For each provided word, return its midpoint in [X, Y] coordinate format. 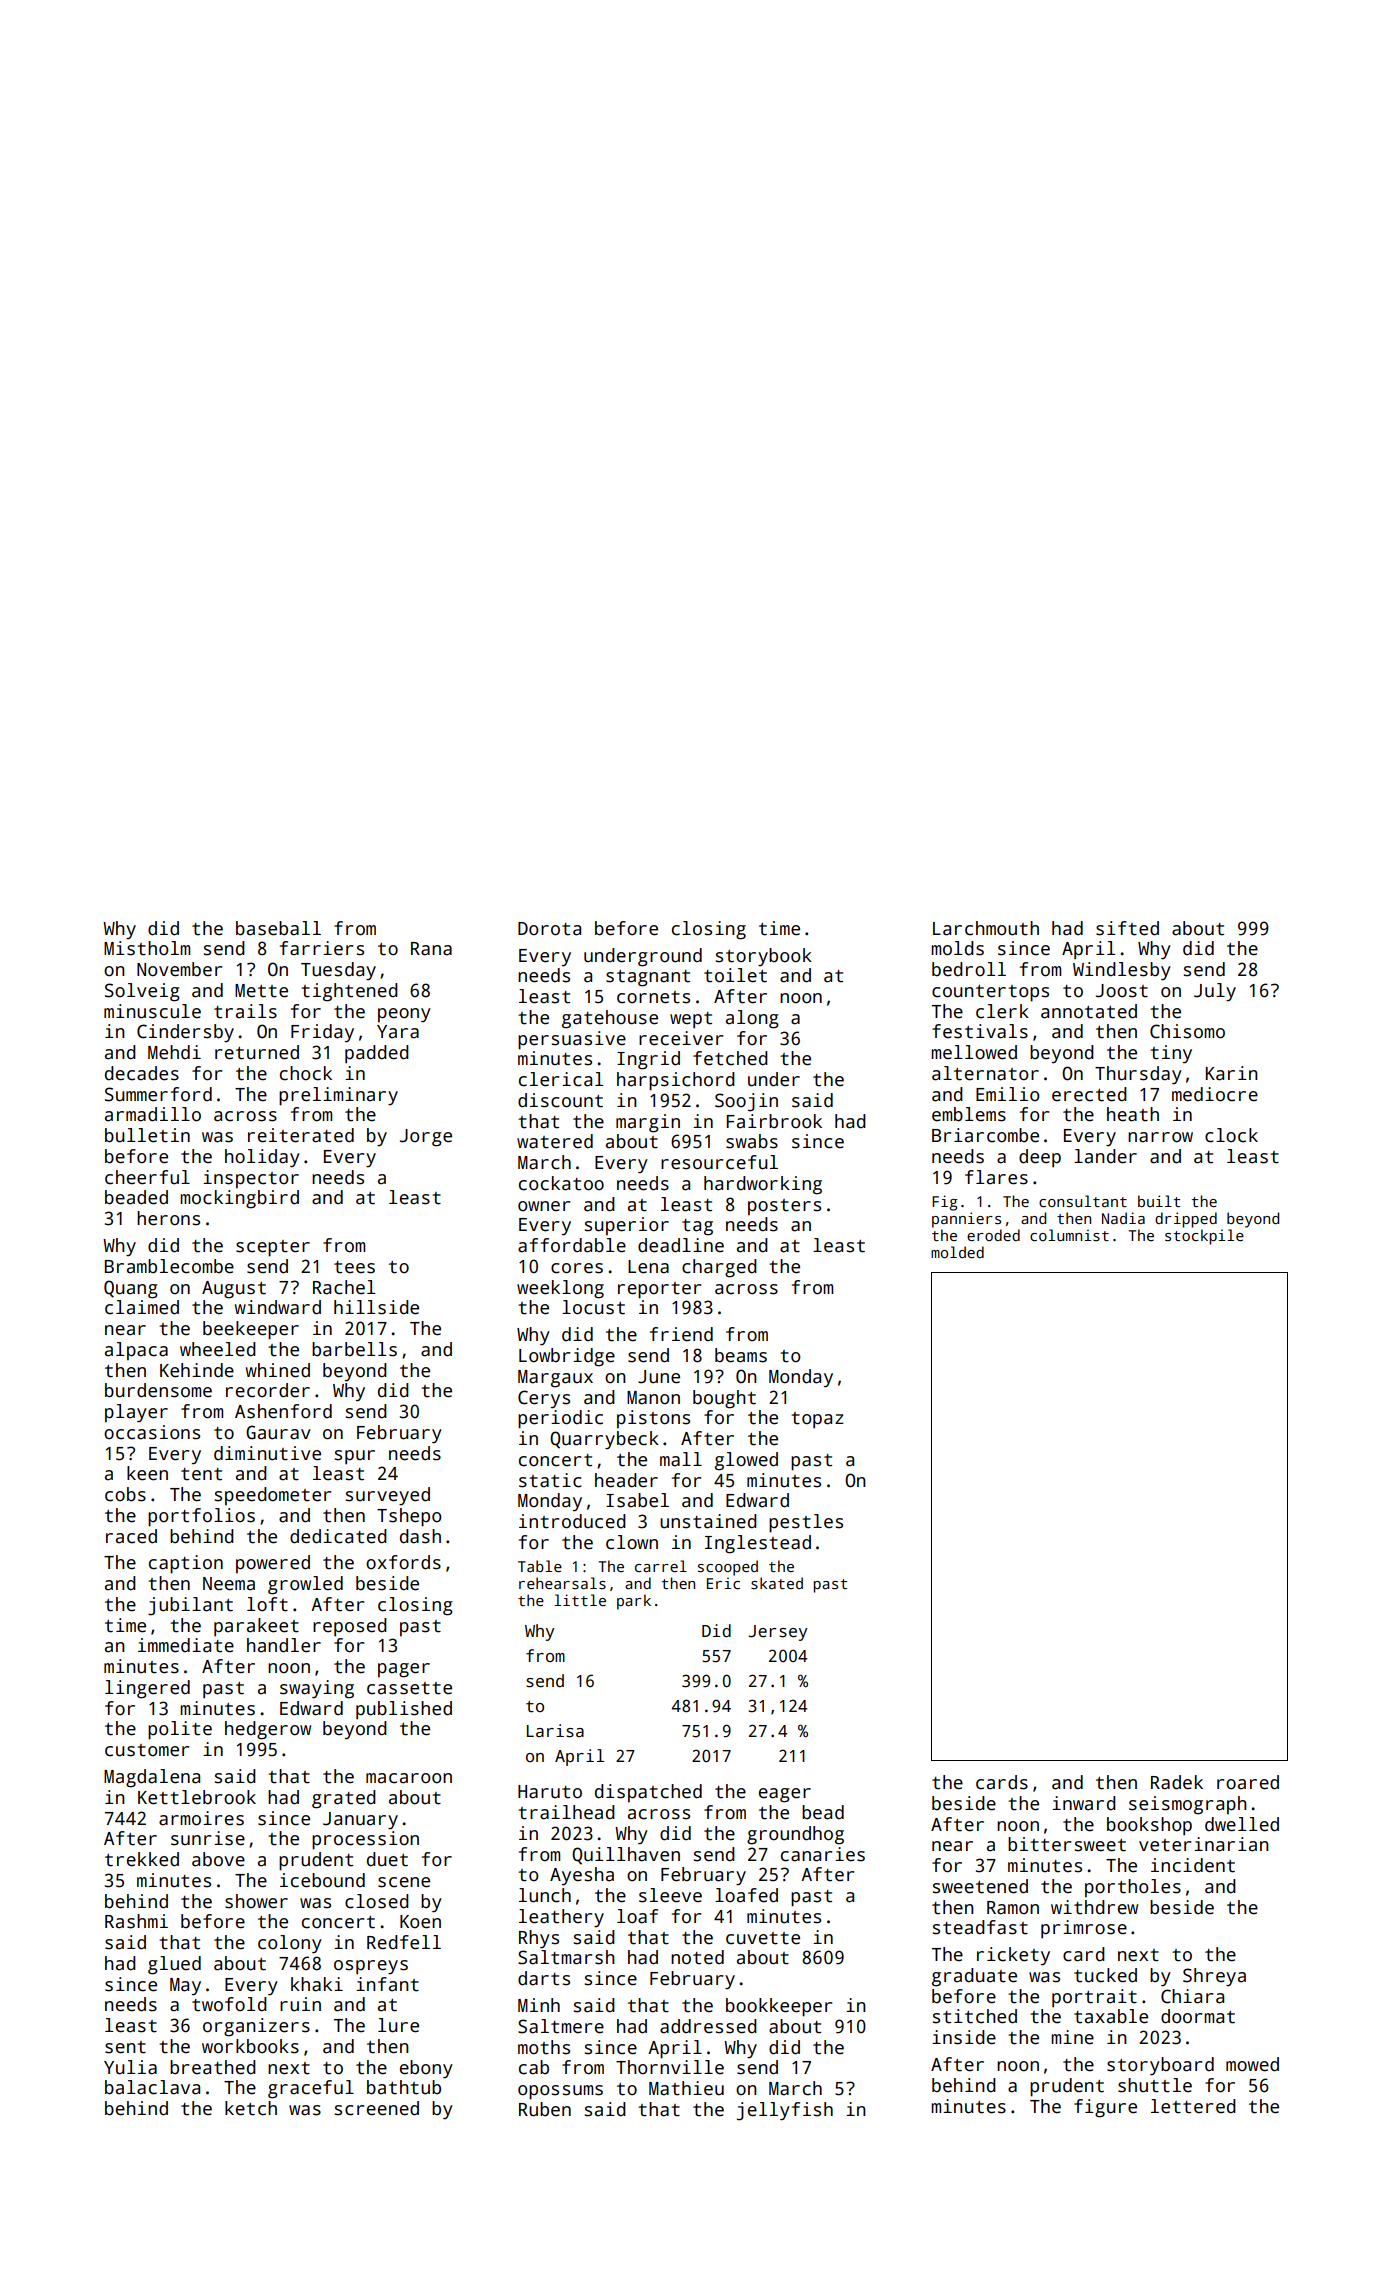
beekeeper [251, 1330]
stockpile [1204, 1237]
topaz [817, 1420]
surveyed [388, 1496]
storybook [764, 957]
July [1215, 992]
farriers [322, 948]
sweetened [980, 1886]
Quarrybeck [604, 1440]
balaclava [152, 2087]
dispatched [648, 1793]
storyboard [1160, 2066]
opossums [560, 2092]
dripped [1186, 1220]
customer [147, 1750]
